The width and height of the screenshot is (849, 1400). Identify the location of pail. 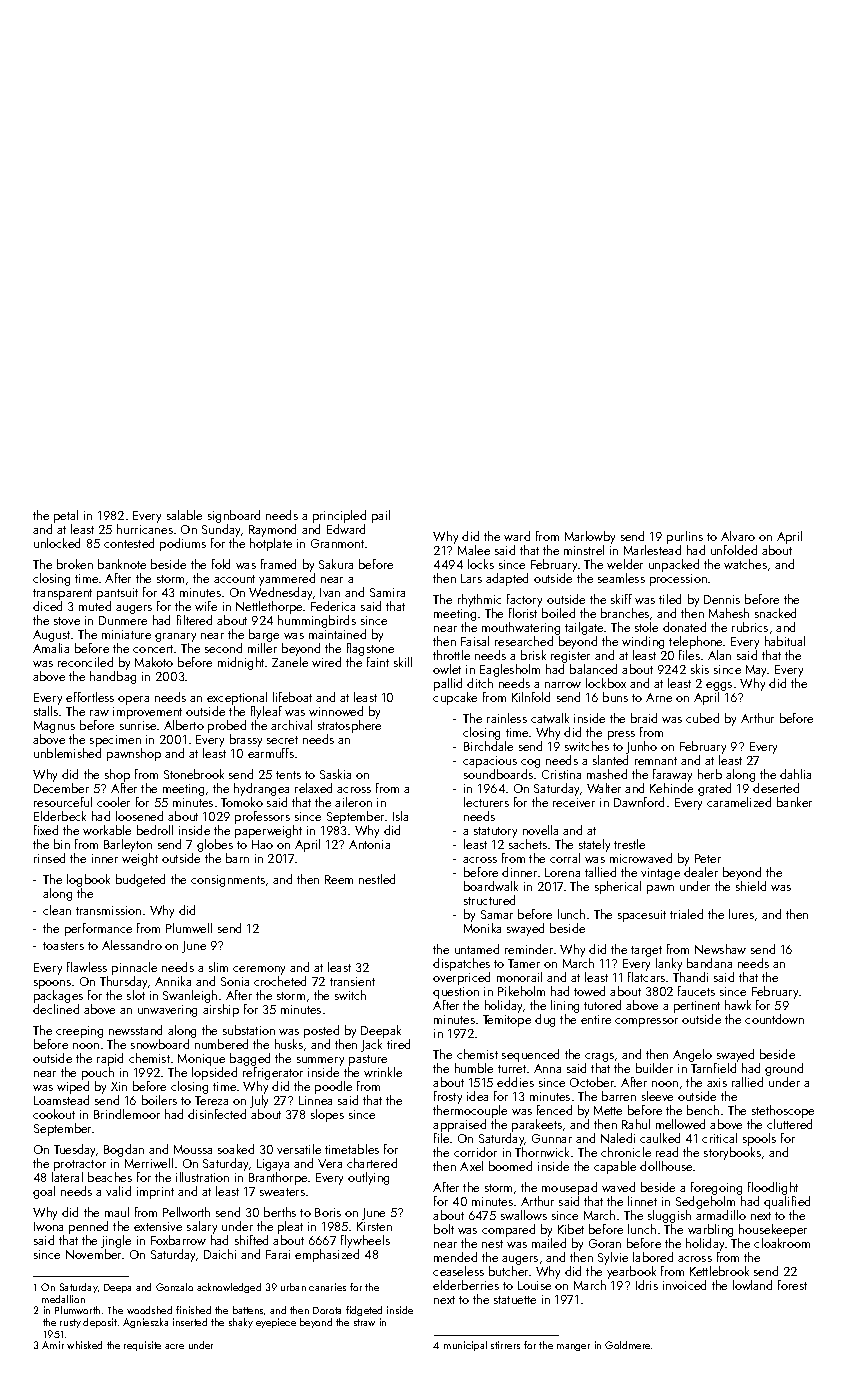
(381, 516).
